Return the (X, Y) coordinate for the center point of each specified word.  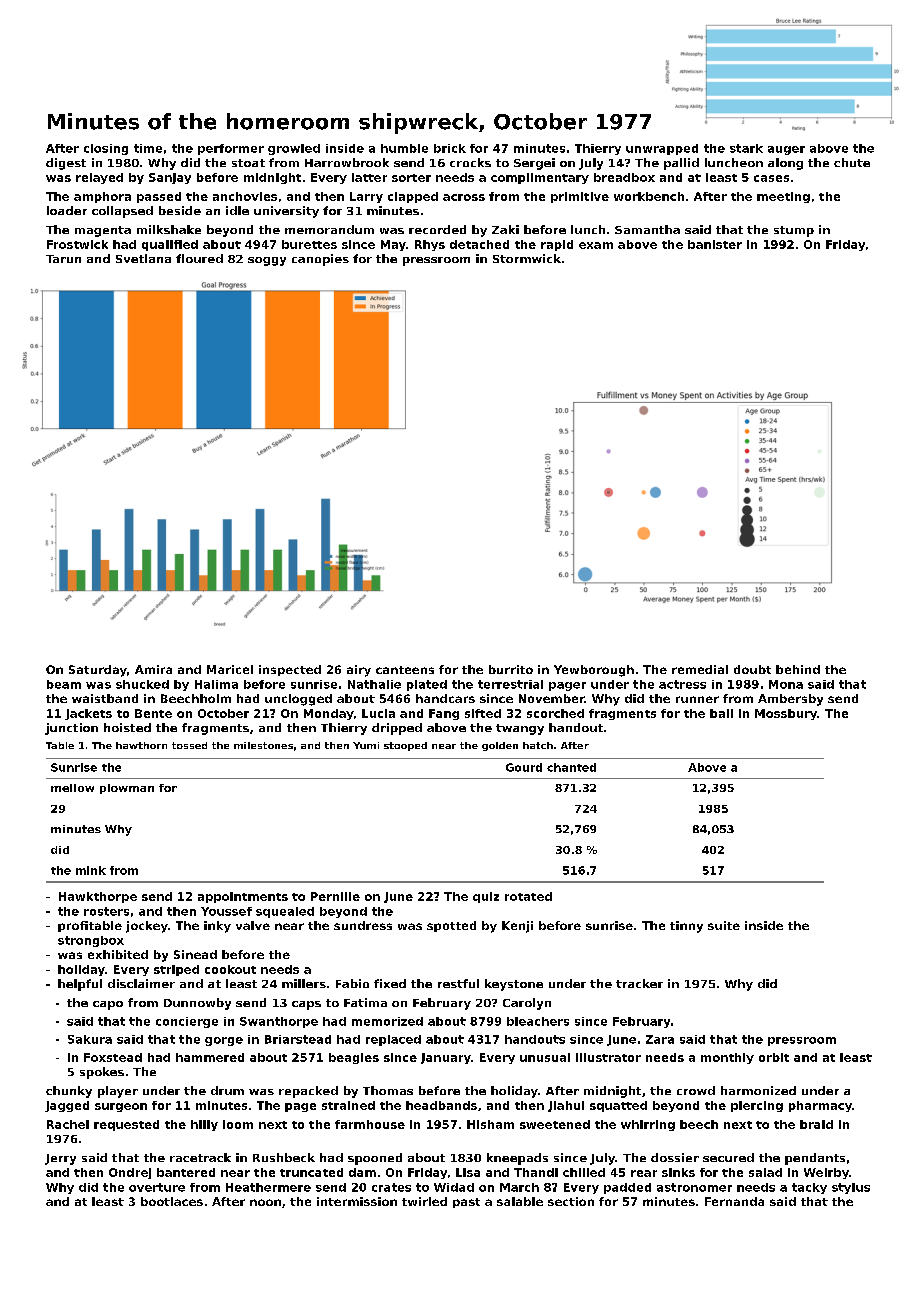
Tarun (63, 259)
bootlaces (172, 1201)
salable (520, 1201)
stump (794, 231)
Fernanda (734, 1201)
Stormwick (527, 258)
